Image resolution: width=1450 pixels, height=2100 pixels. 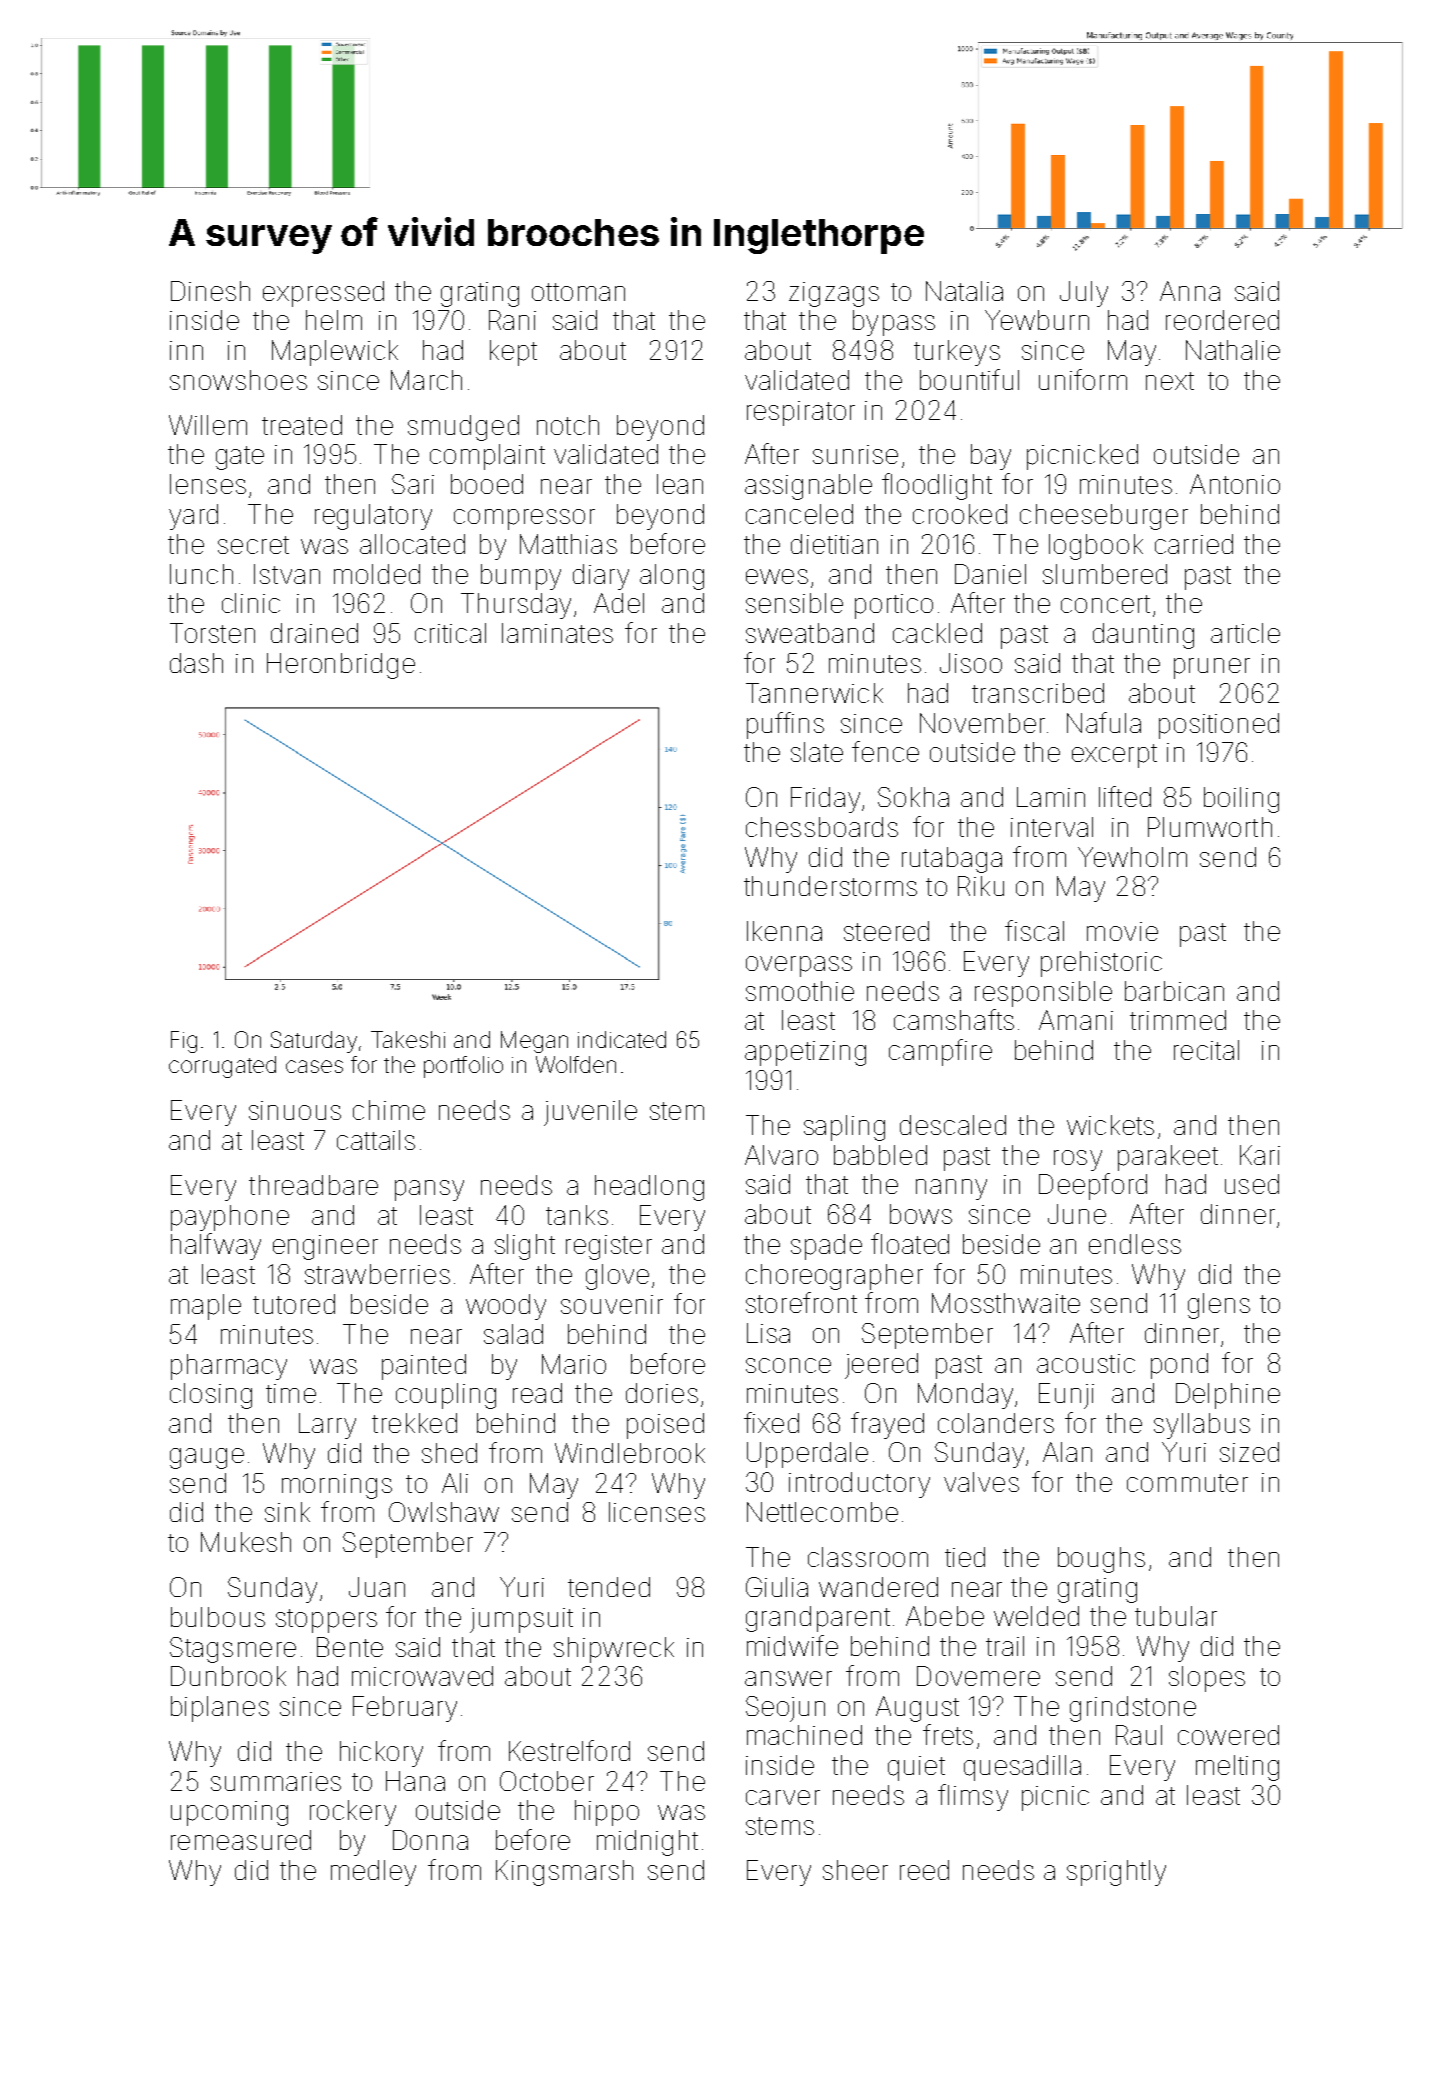 I want to click on uniform, so click(x=1083, y=379).
